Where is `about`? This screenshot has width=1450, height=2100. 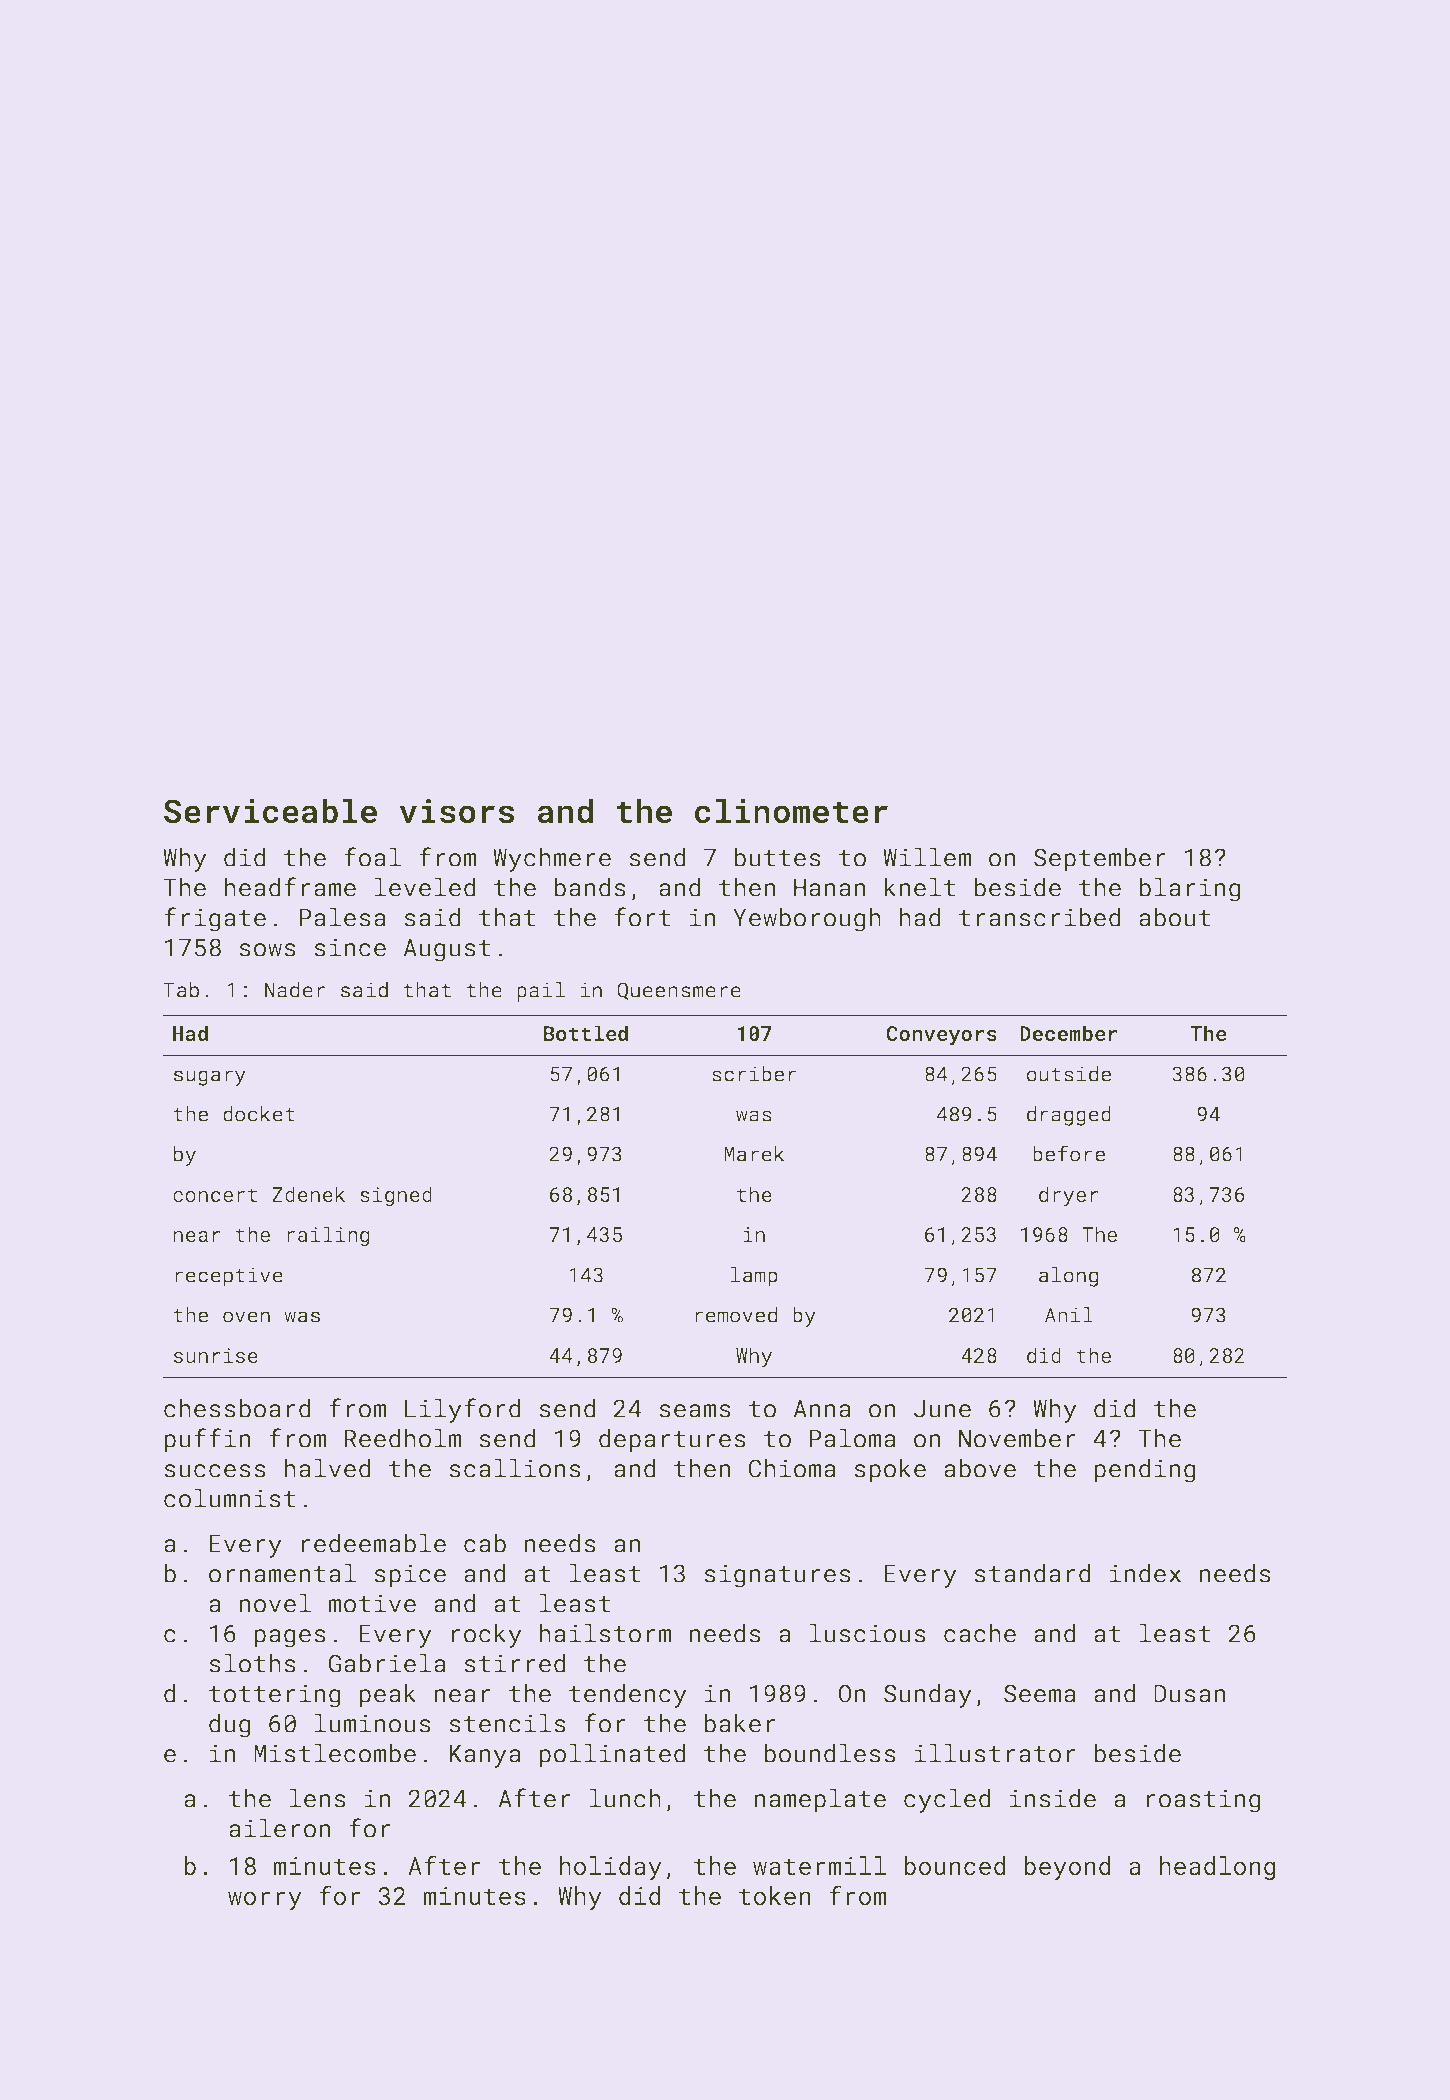
about is located at coordinates (1175, 917).
